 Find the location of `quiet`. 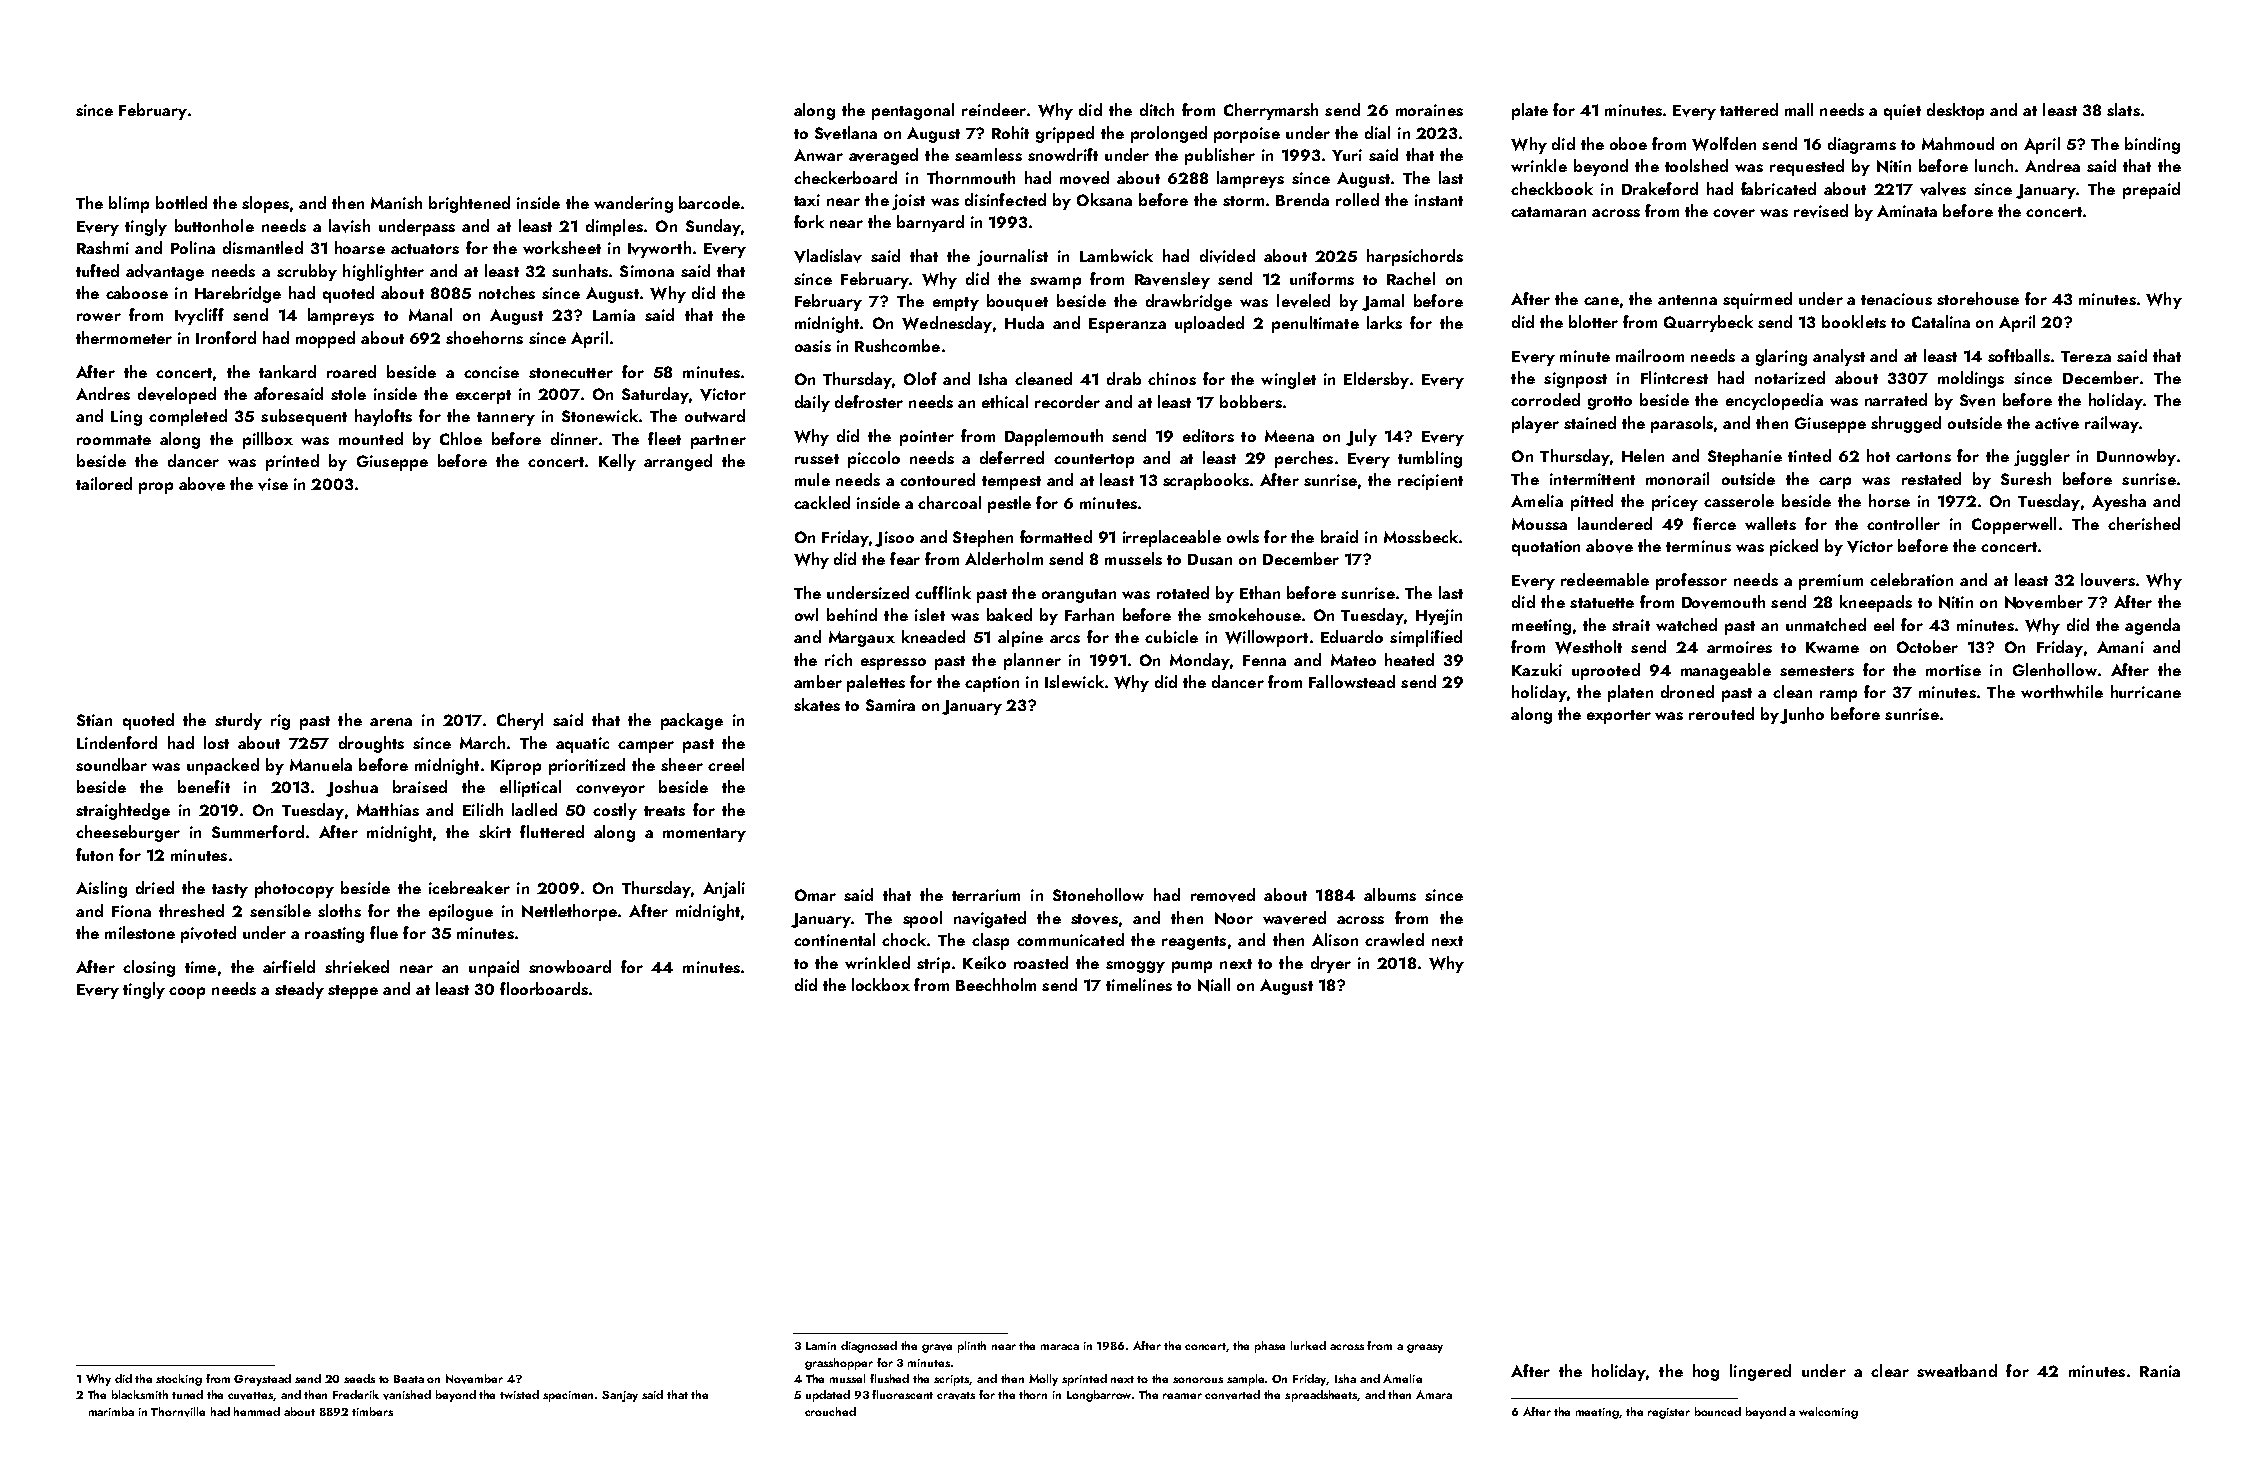

quiet is located at coordinates (1902, 112).
